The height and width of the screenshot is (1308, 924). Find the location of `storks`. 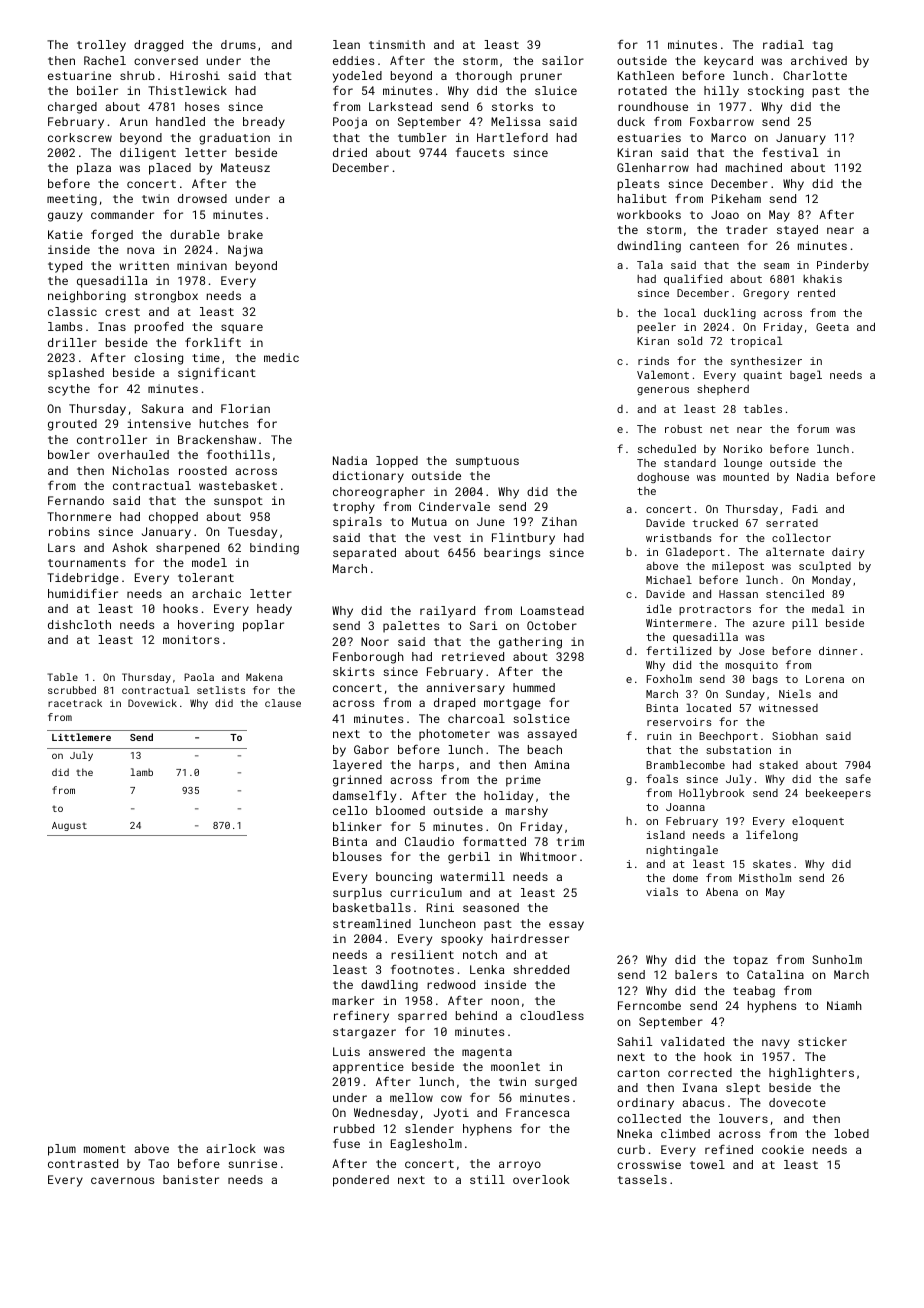

storks is located at coordinates (512, 106).
